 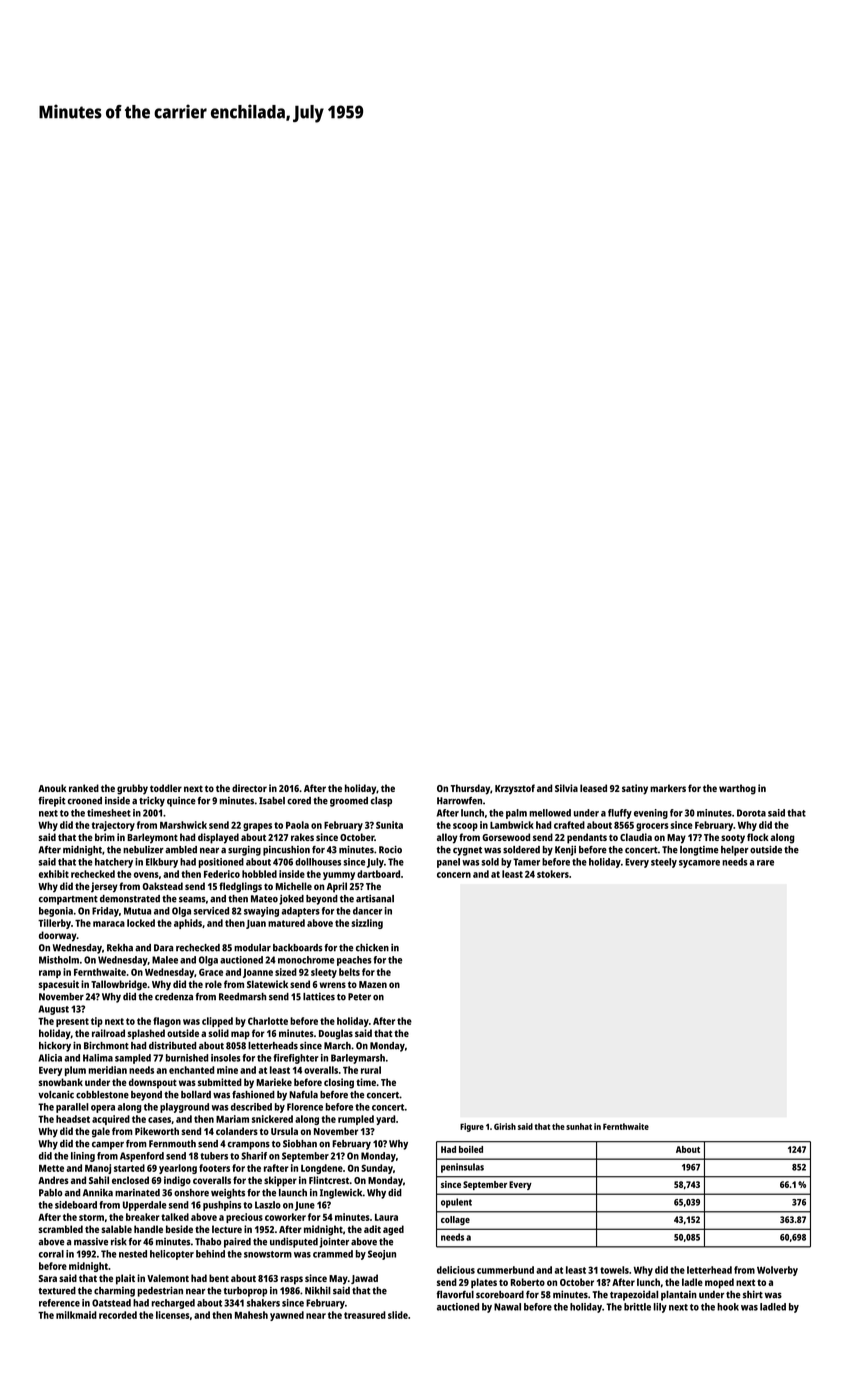 I want to click on Andres, so click(x=53, y=1180).
